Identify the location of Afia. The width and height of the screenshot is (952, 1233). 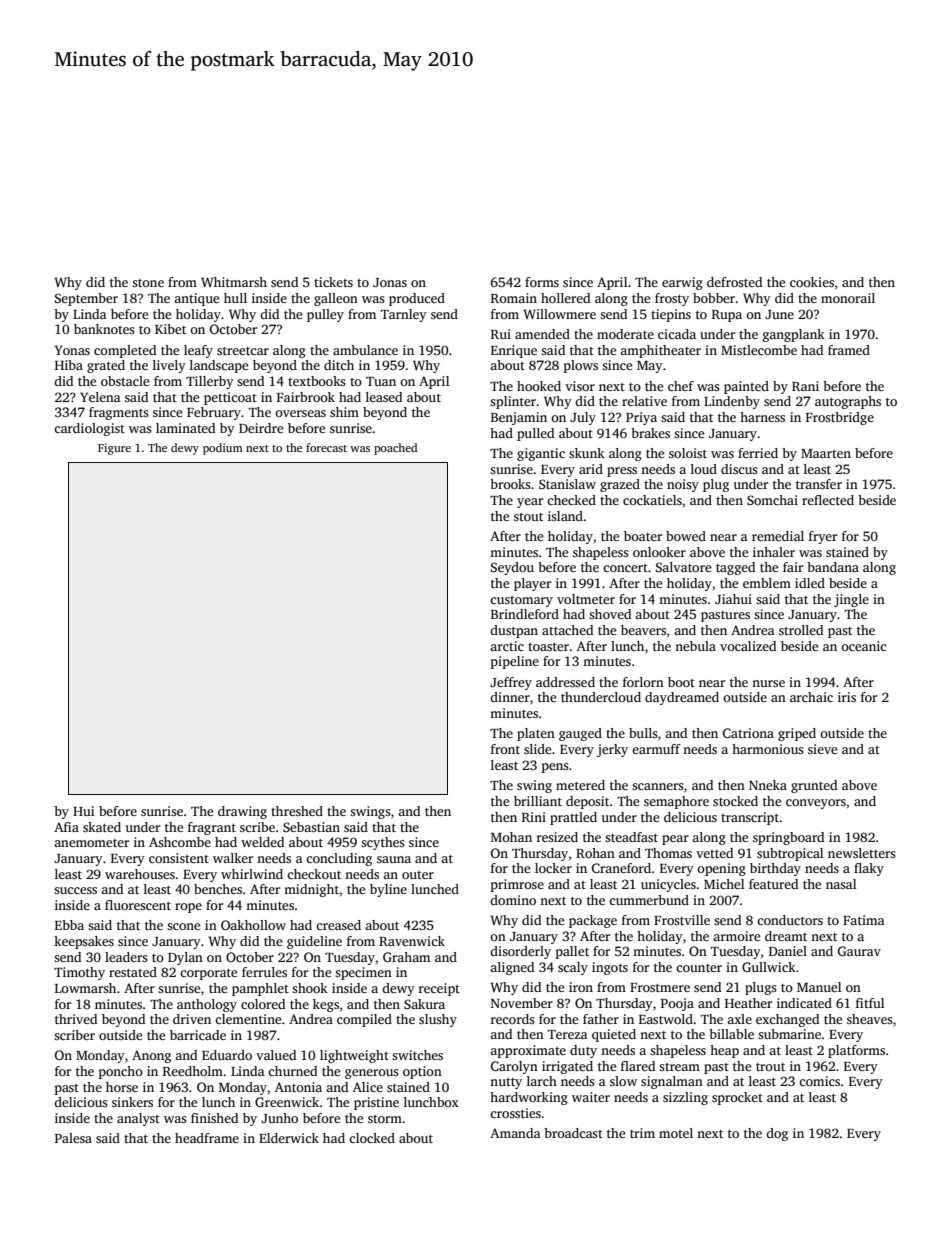
(66, 827).
